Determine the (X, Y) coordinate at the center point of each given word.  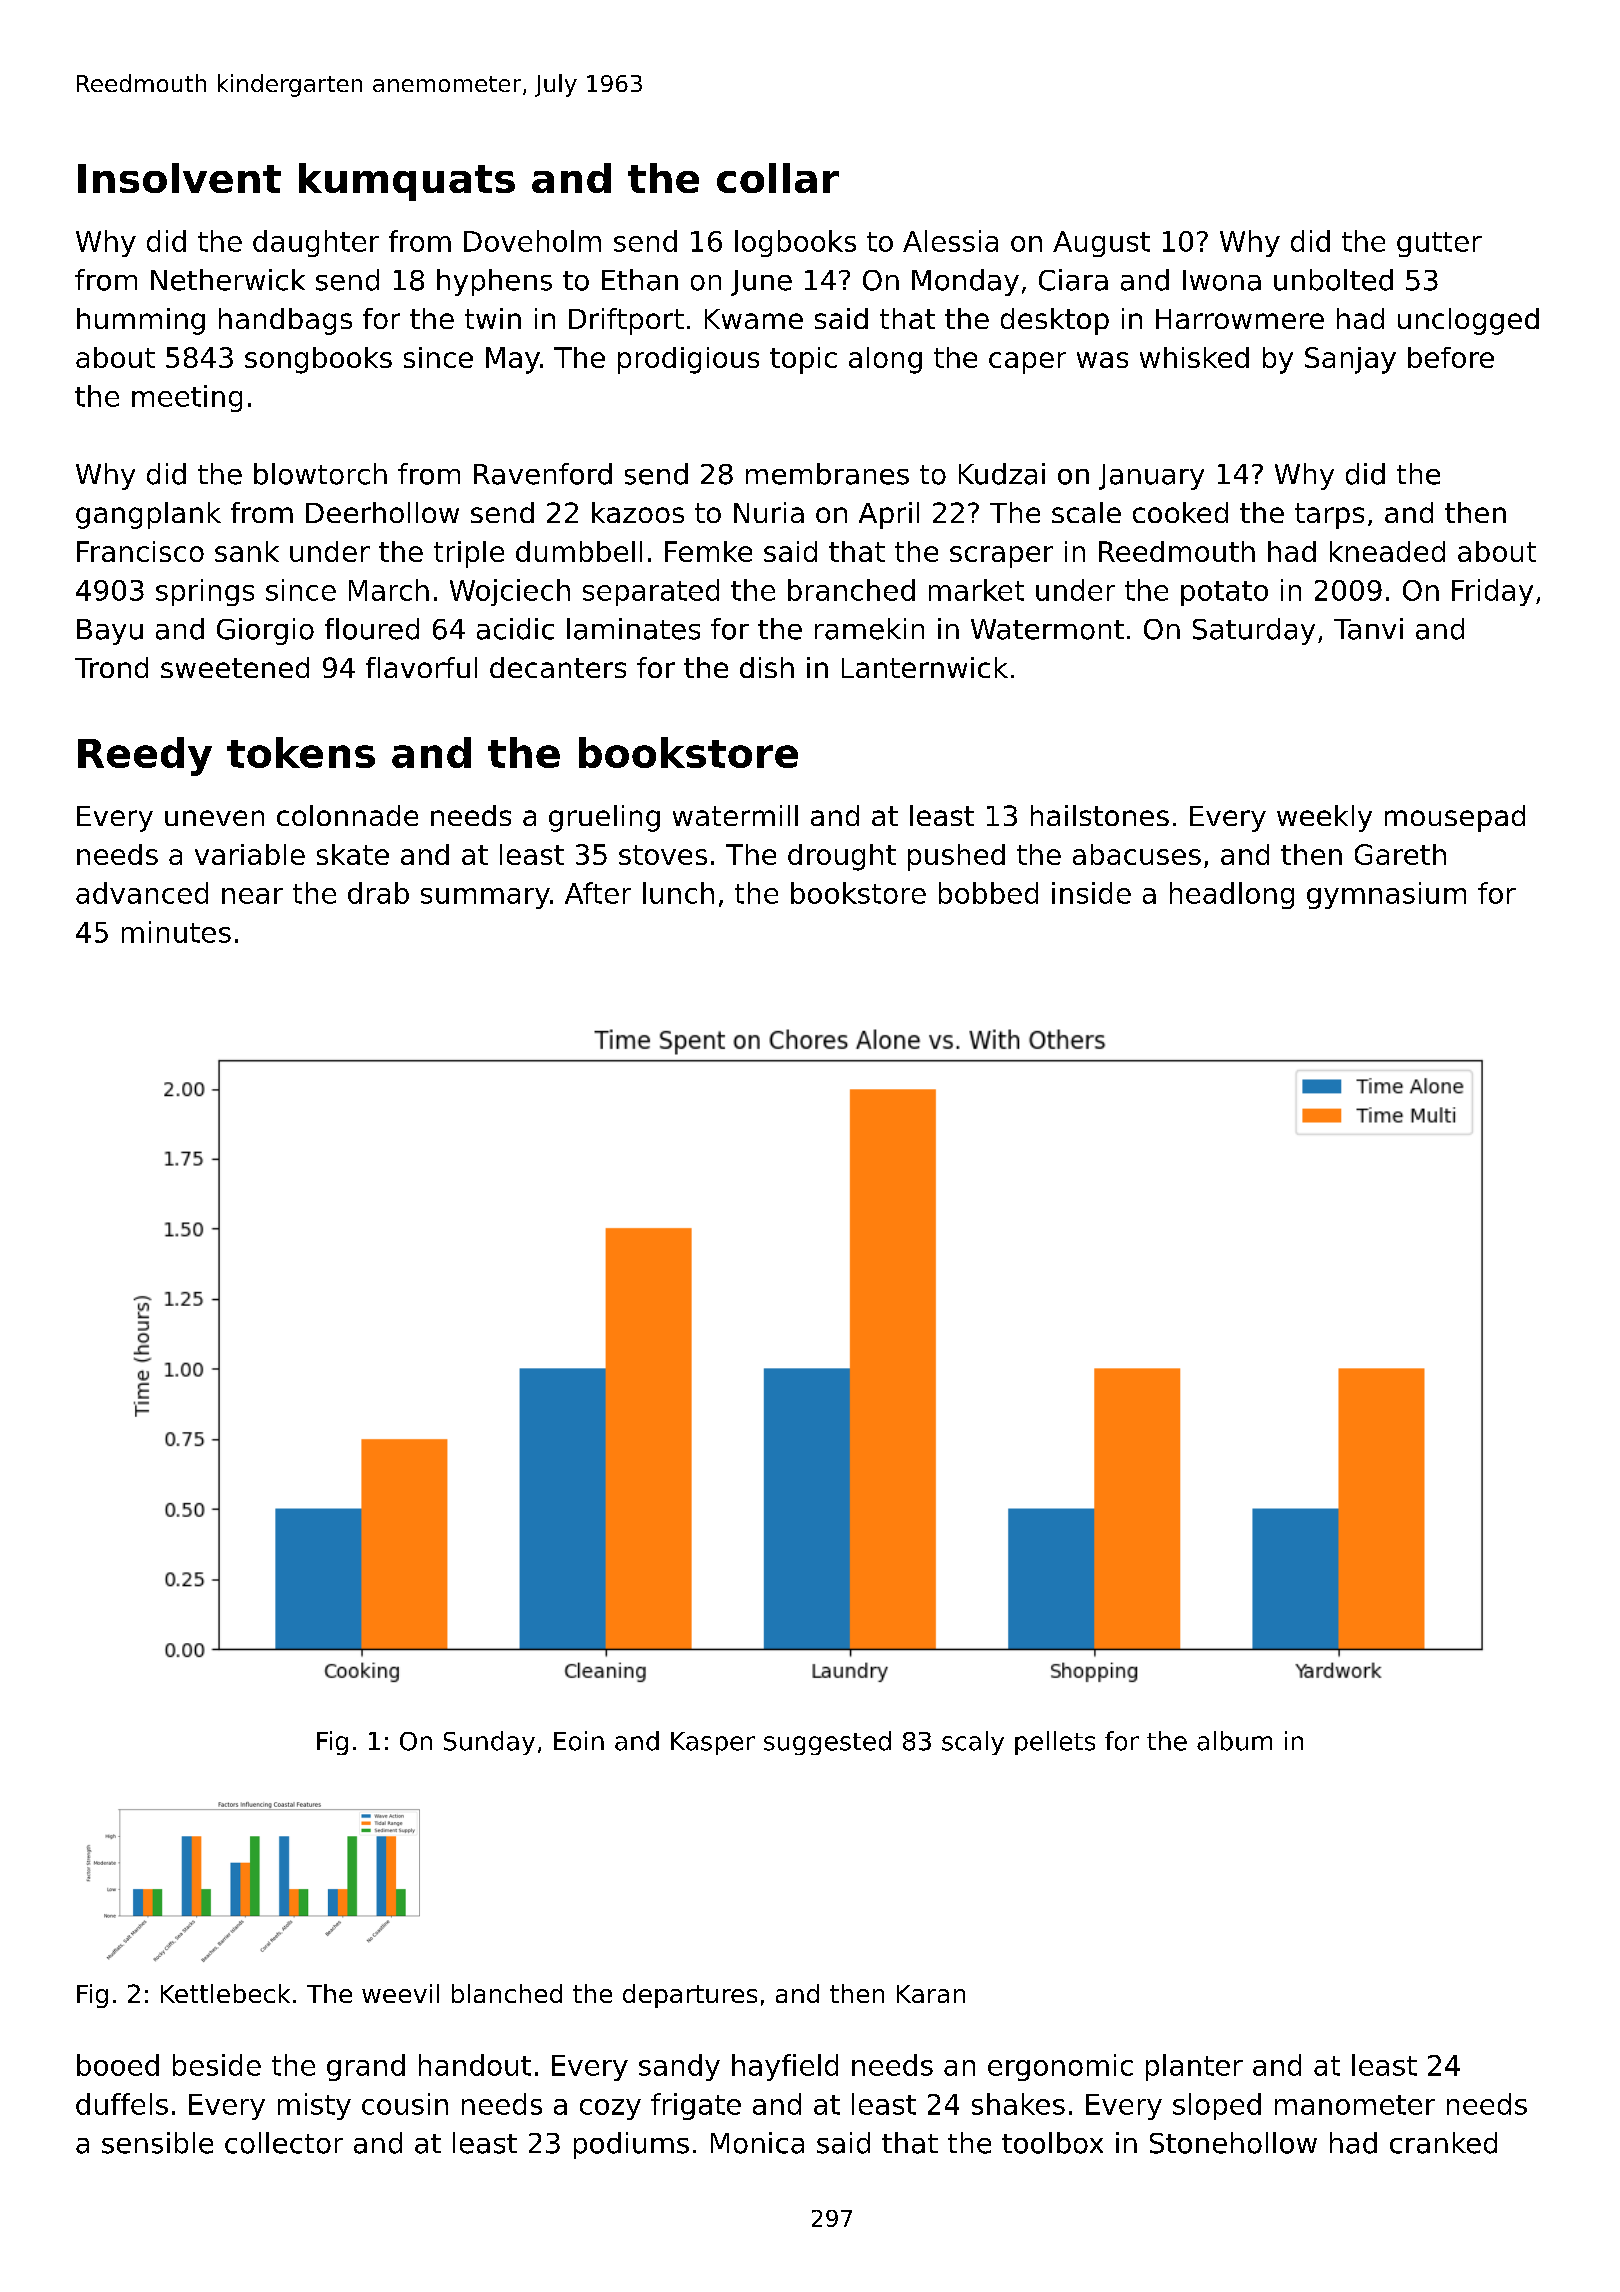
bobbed (988, 893)
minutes (176, 932)
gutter (1439, 244)
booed (118, 2065)
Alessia (950, 241)
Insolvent (179, 178)
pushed (956, 857)
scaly (973, 1743)
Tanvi (1368, 629)
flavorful (421, 667)
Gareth (1400, 854)
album (1234, 1741)
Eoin (579, 1741)
